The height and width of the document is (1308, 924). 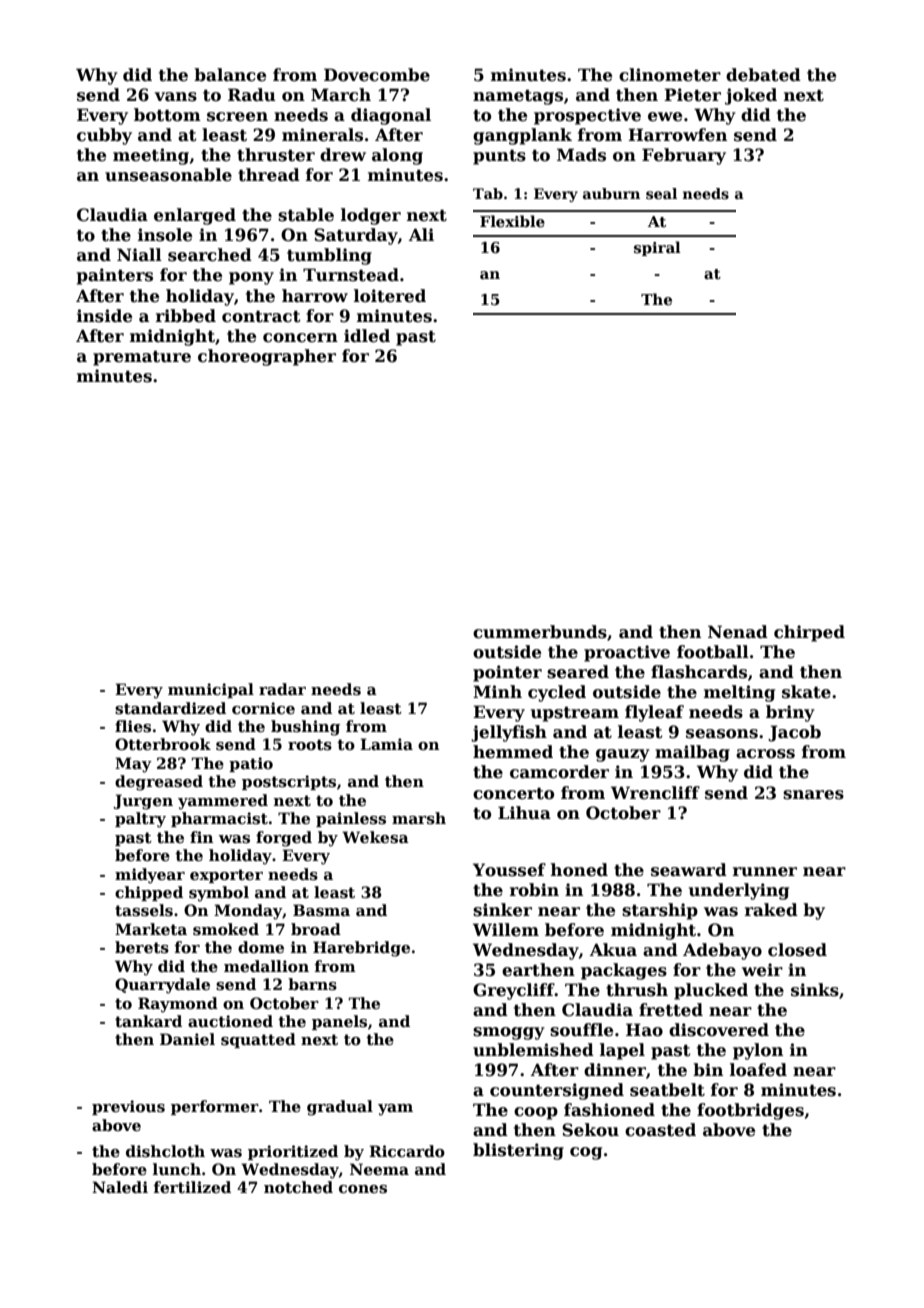 What do you see at coordinates (195, 216) in the document?
I see `enlarged` at bounding box center [195, 216].
